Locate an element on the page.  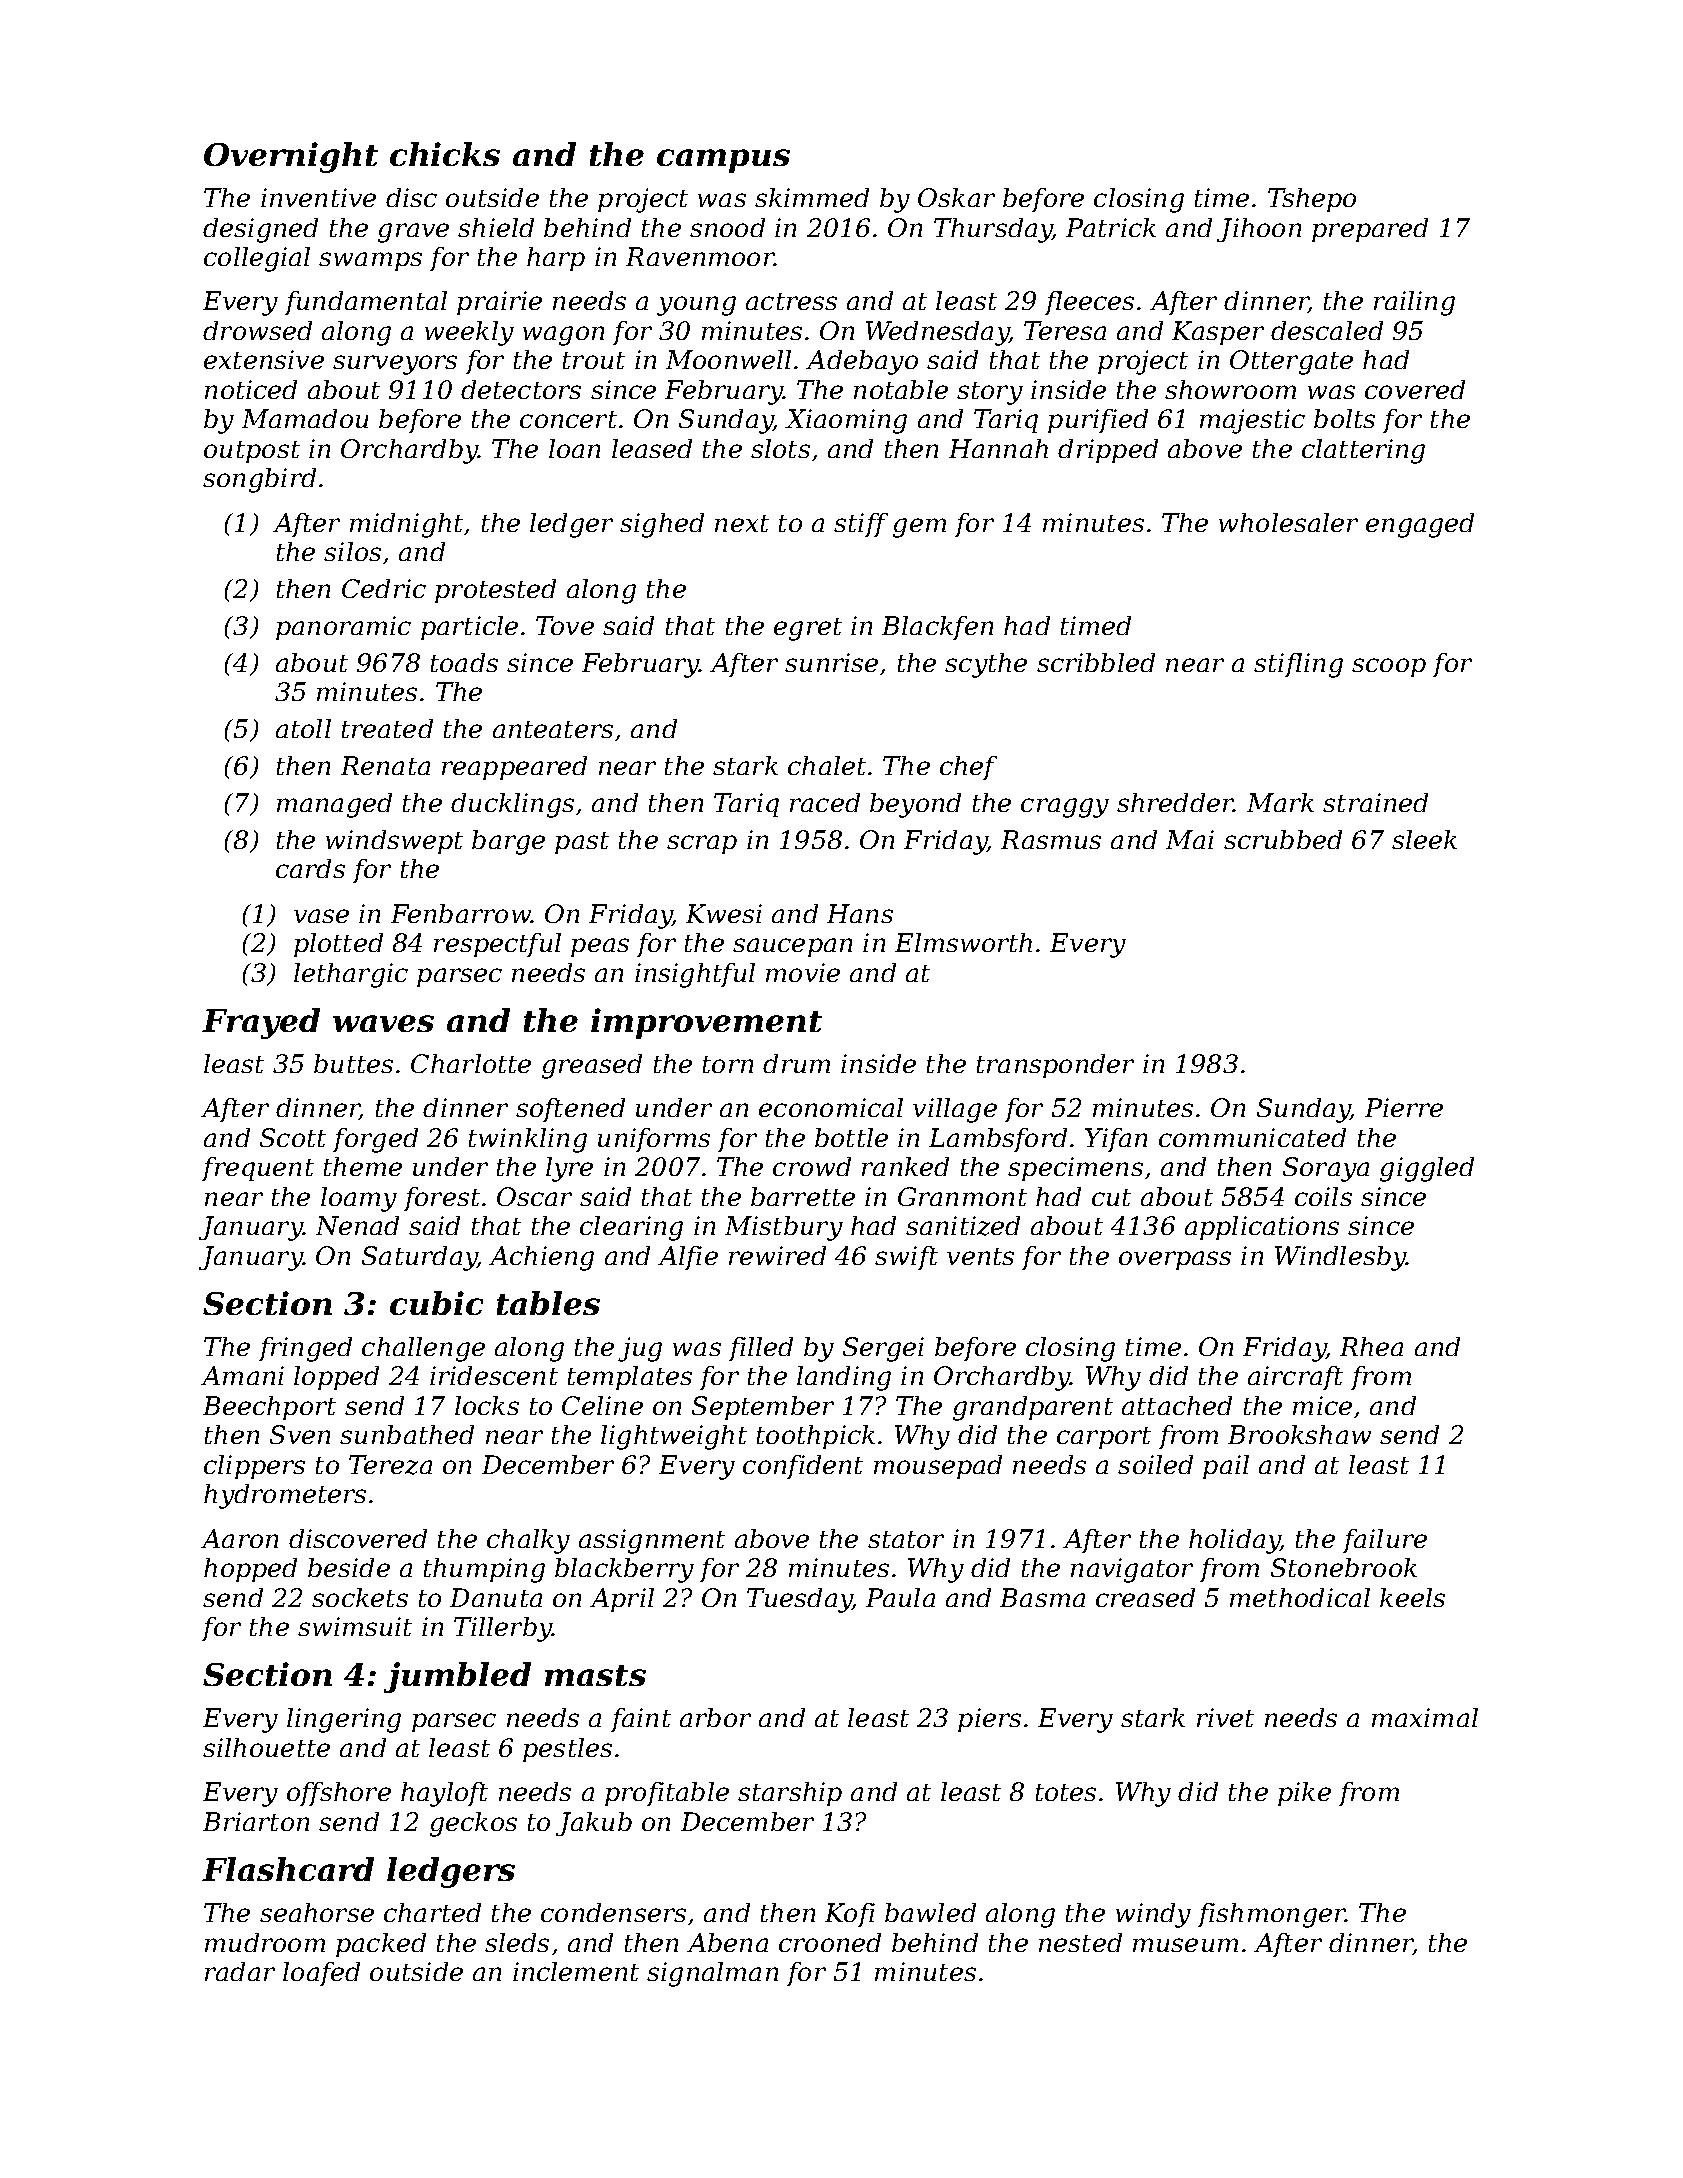
Sven is located at coordinates (300, 1434).
